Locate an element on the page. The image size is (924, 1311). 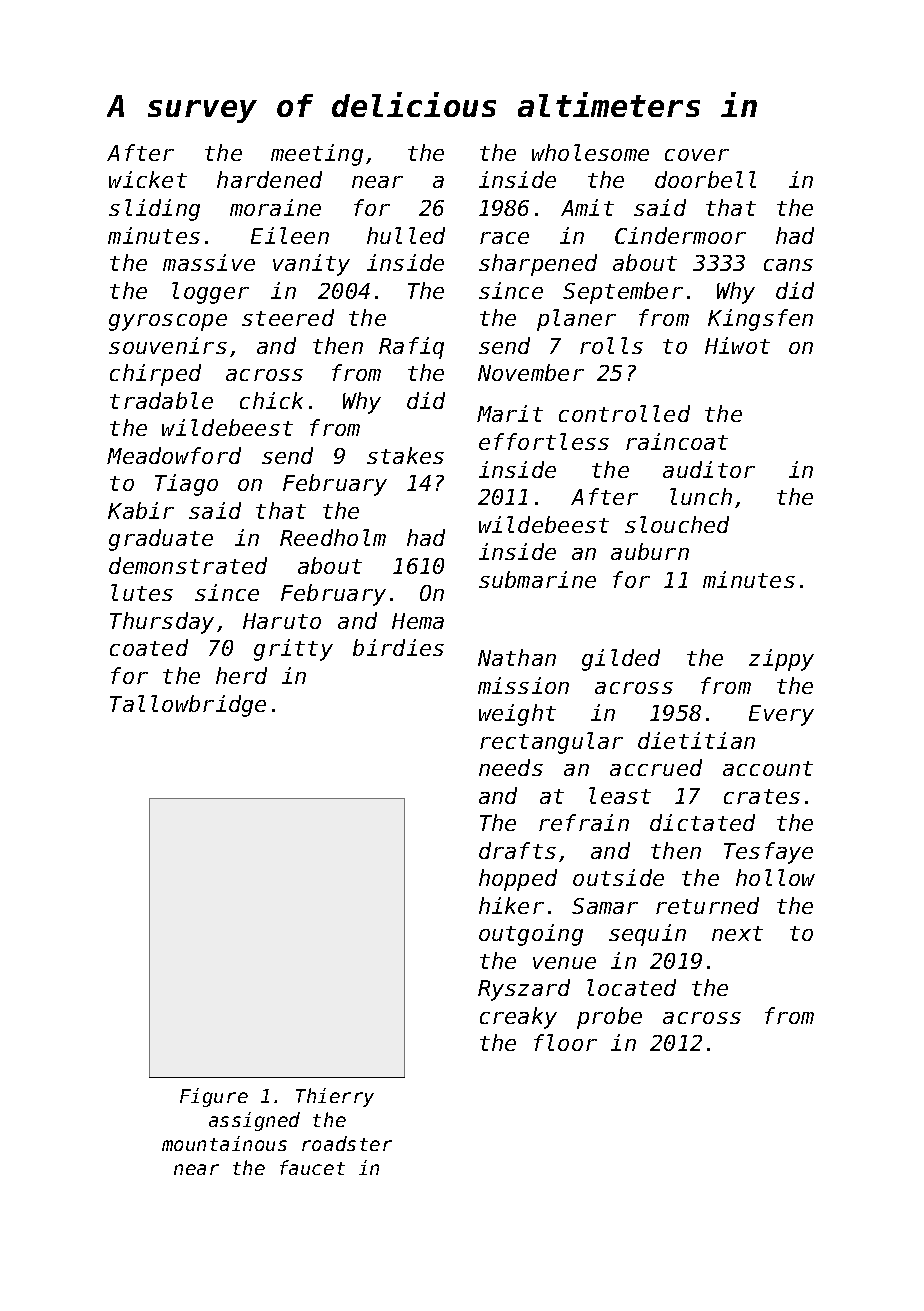
wholesome is located at coordinates (590, 152).
